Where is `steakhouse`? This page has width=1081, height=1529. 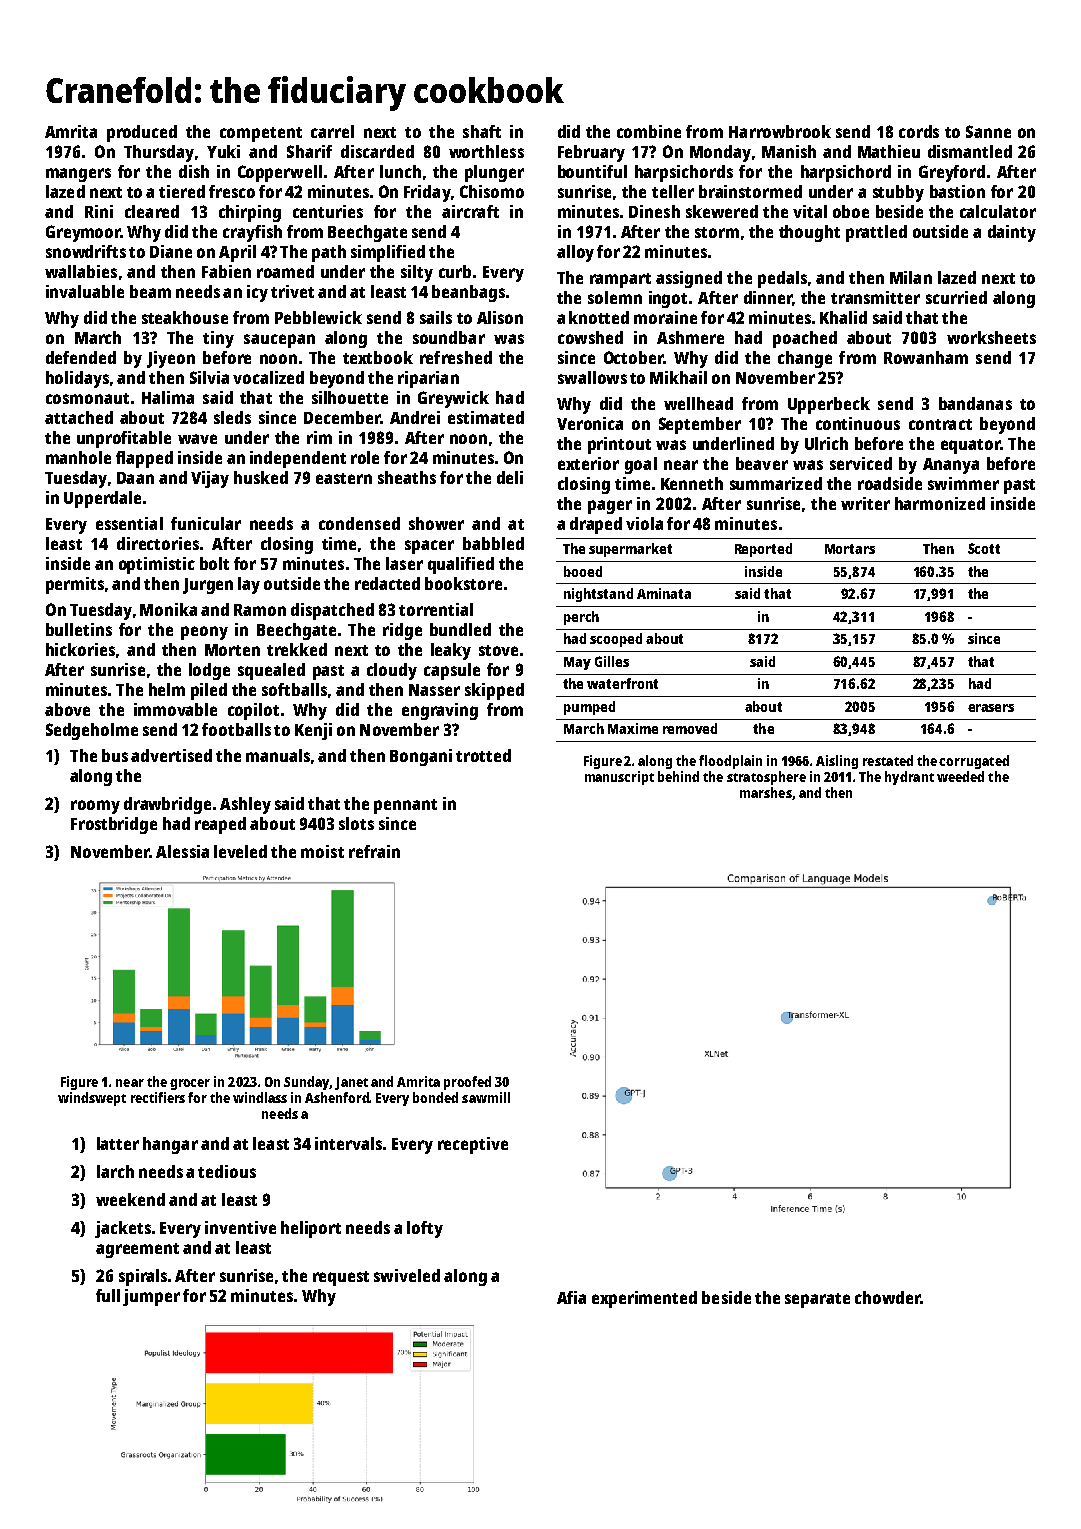
steakhouse is located at coordinates (185, 317).
